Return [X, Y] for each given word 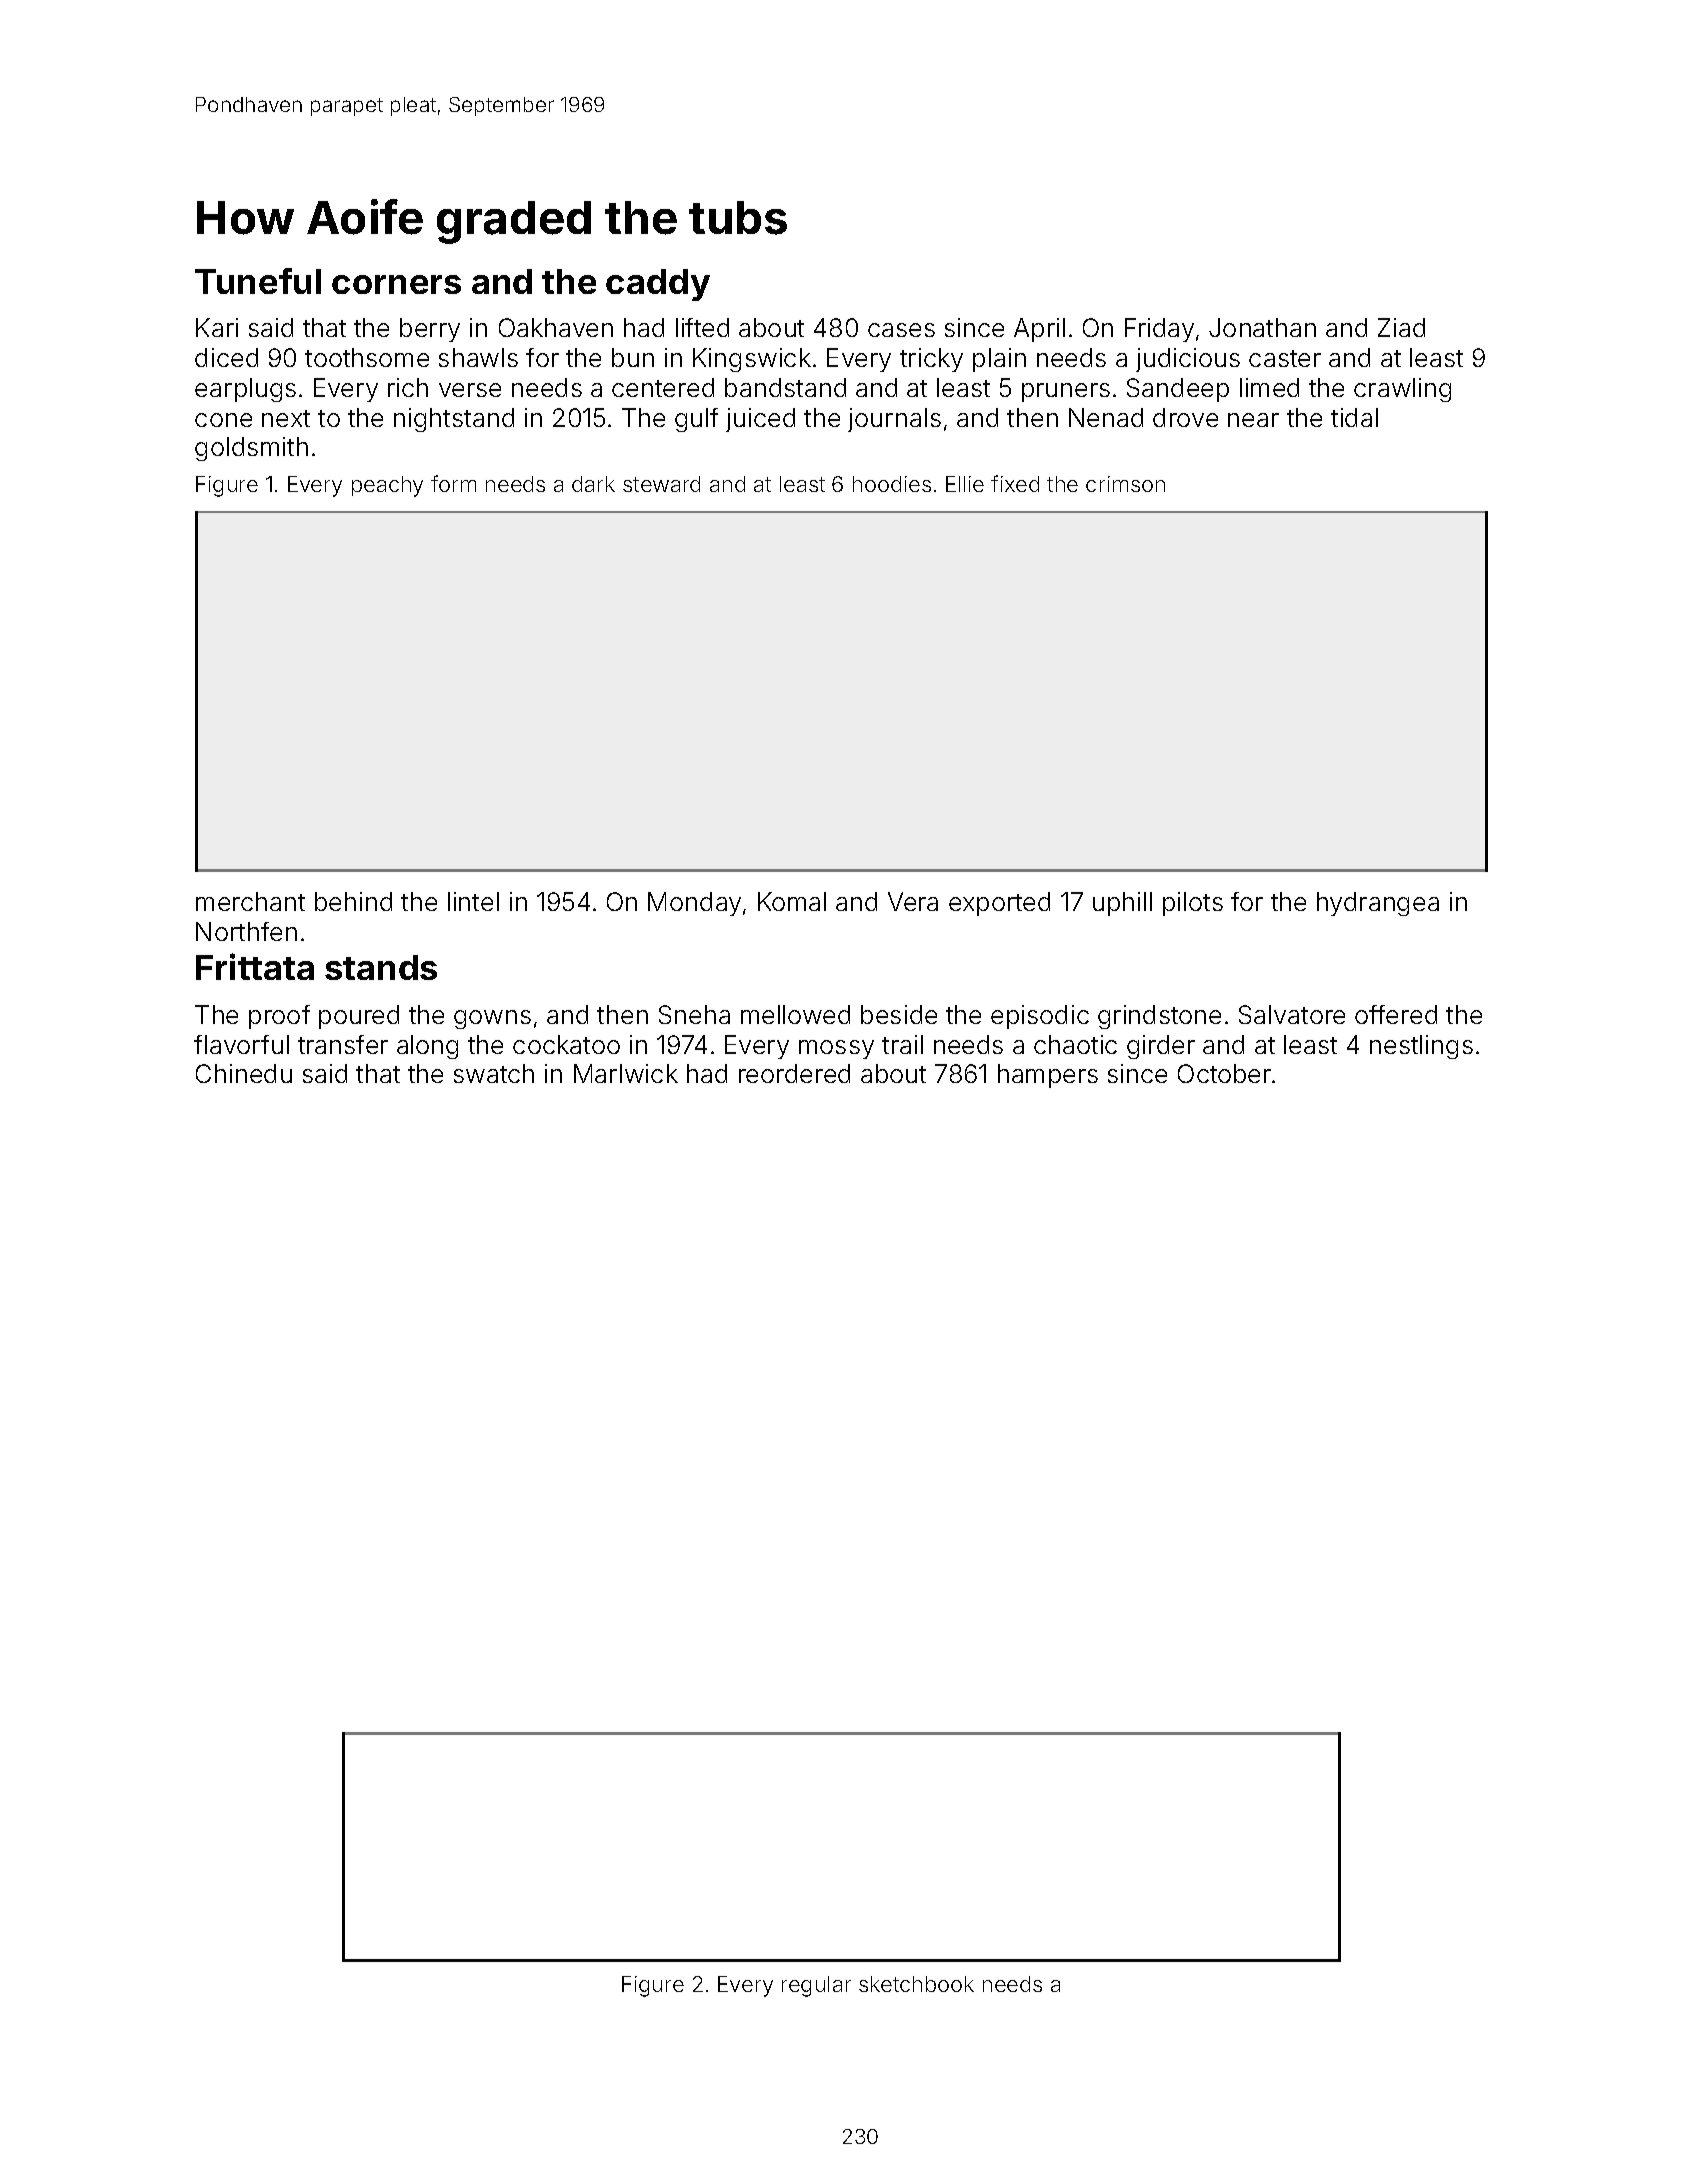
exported [999, 904]
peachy [387, 486]
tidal [1354, 417]
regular [816, 1986]
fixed [1015, 483]
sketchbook [916, 1984]
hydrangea [1378, 904]
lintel [473, 901]
